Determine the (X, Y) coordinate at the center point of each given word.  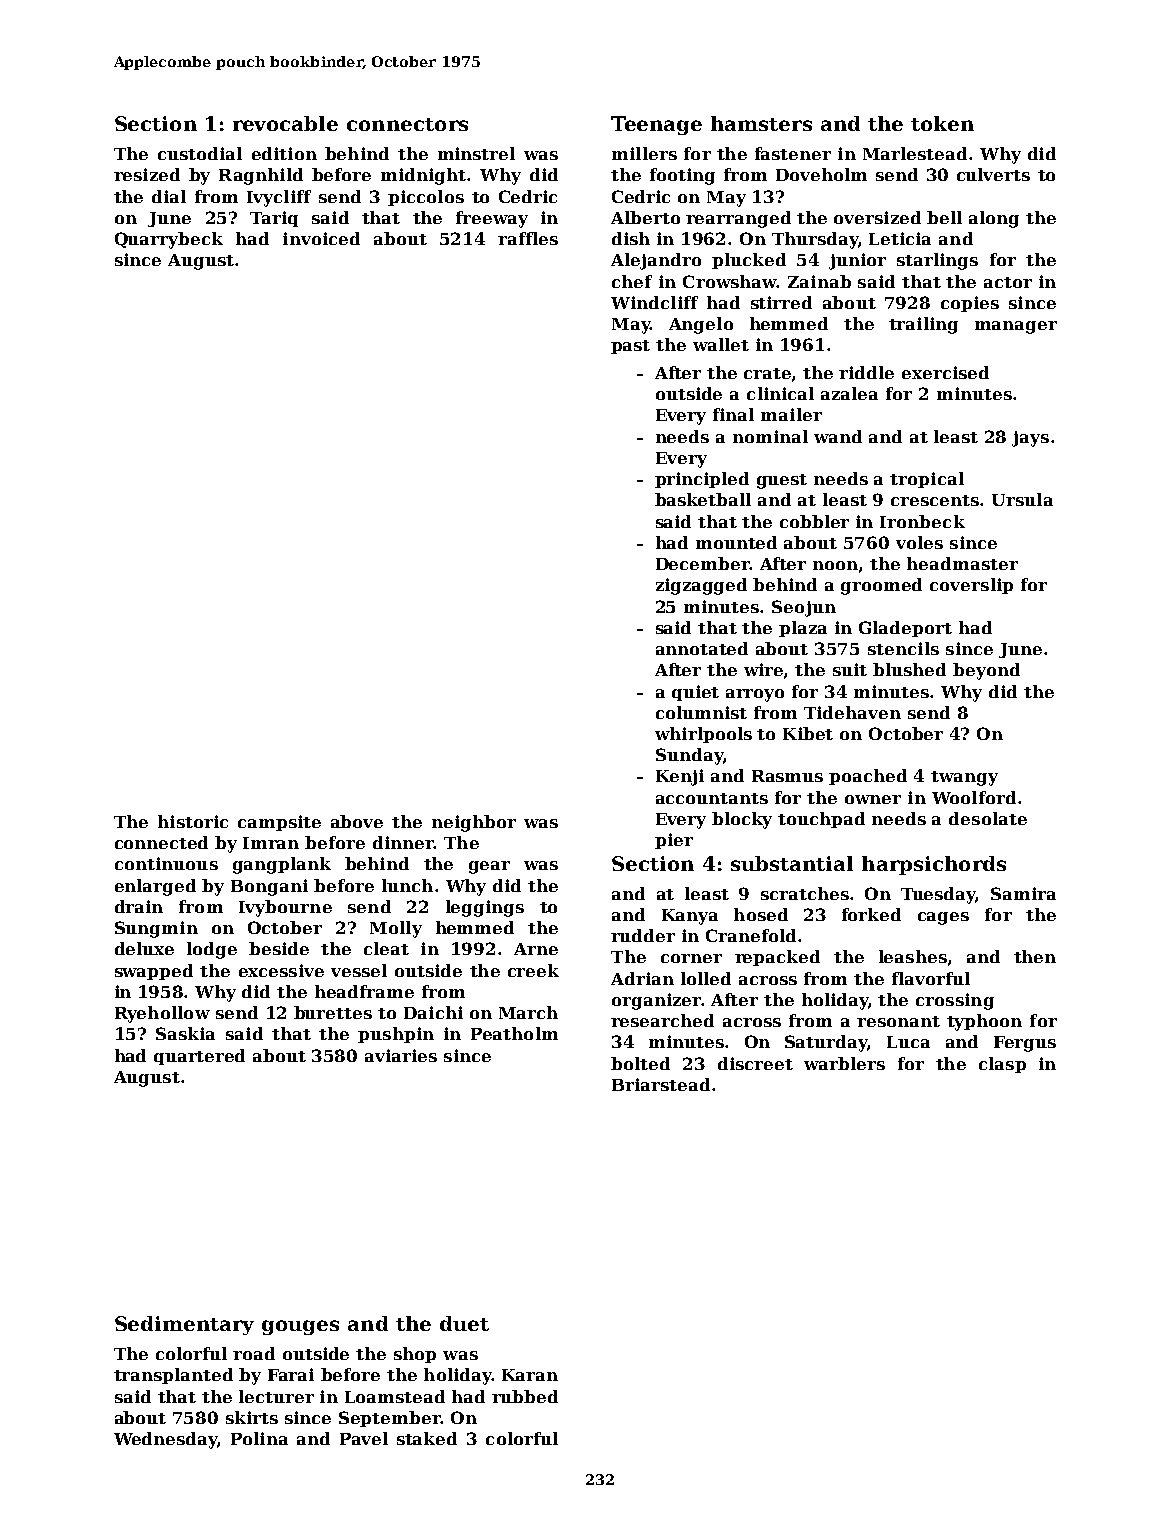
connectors (407, 124)
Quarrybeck (169, 240)
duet (464, 1323)
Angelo (701, 325)
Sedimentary (184, 1325)
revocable (285, 123)
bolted (640, 1063)
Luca (908, 1042)
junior (857, 261)
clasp (1002, 1065)
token (942, 123)
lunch (407, 885)
